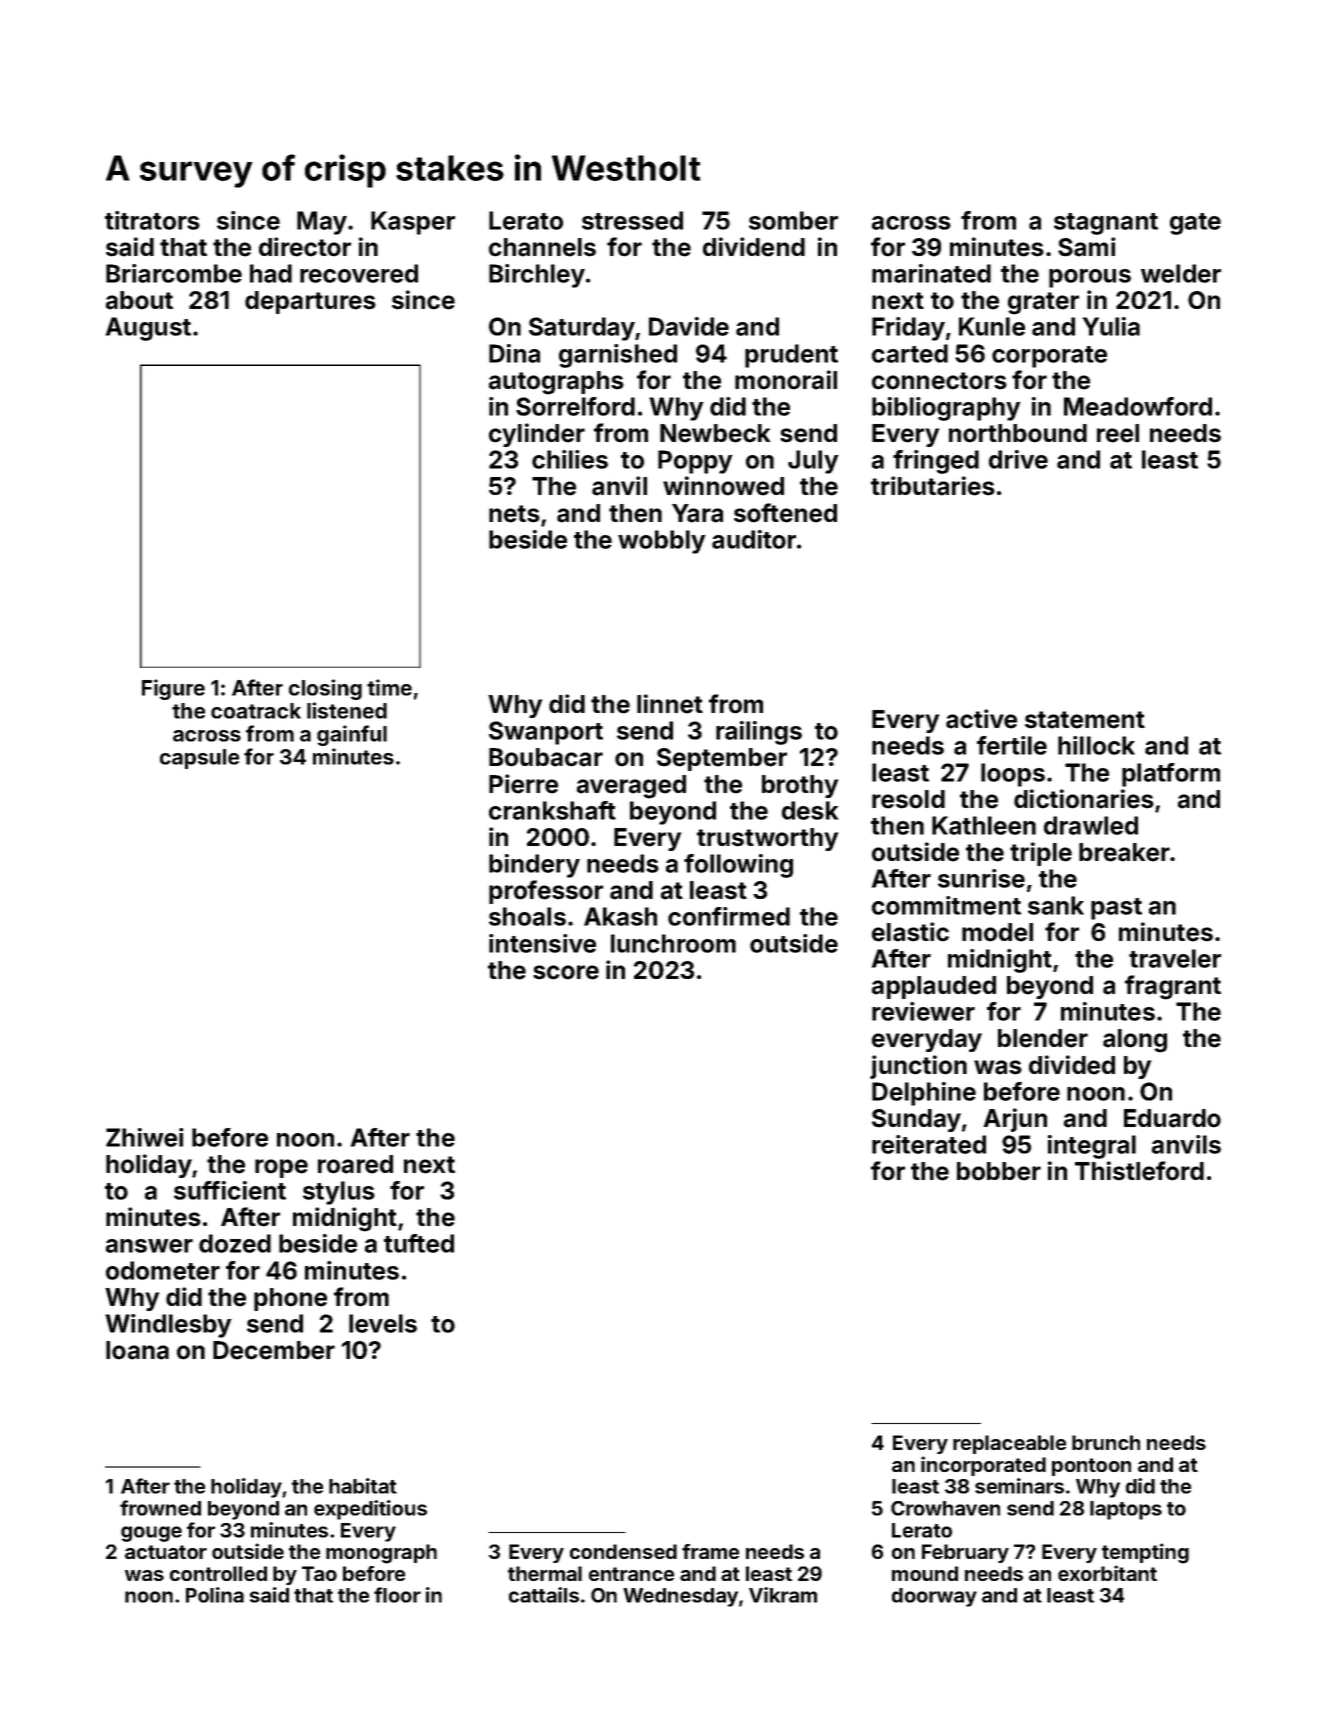 The height and width of the screenshot is (1717, 1327). Describe the element at coordinates (908, 329) in the screenshot. I see `Friday` at that location.
